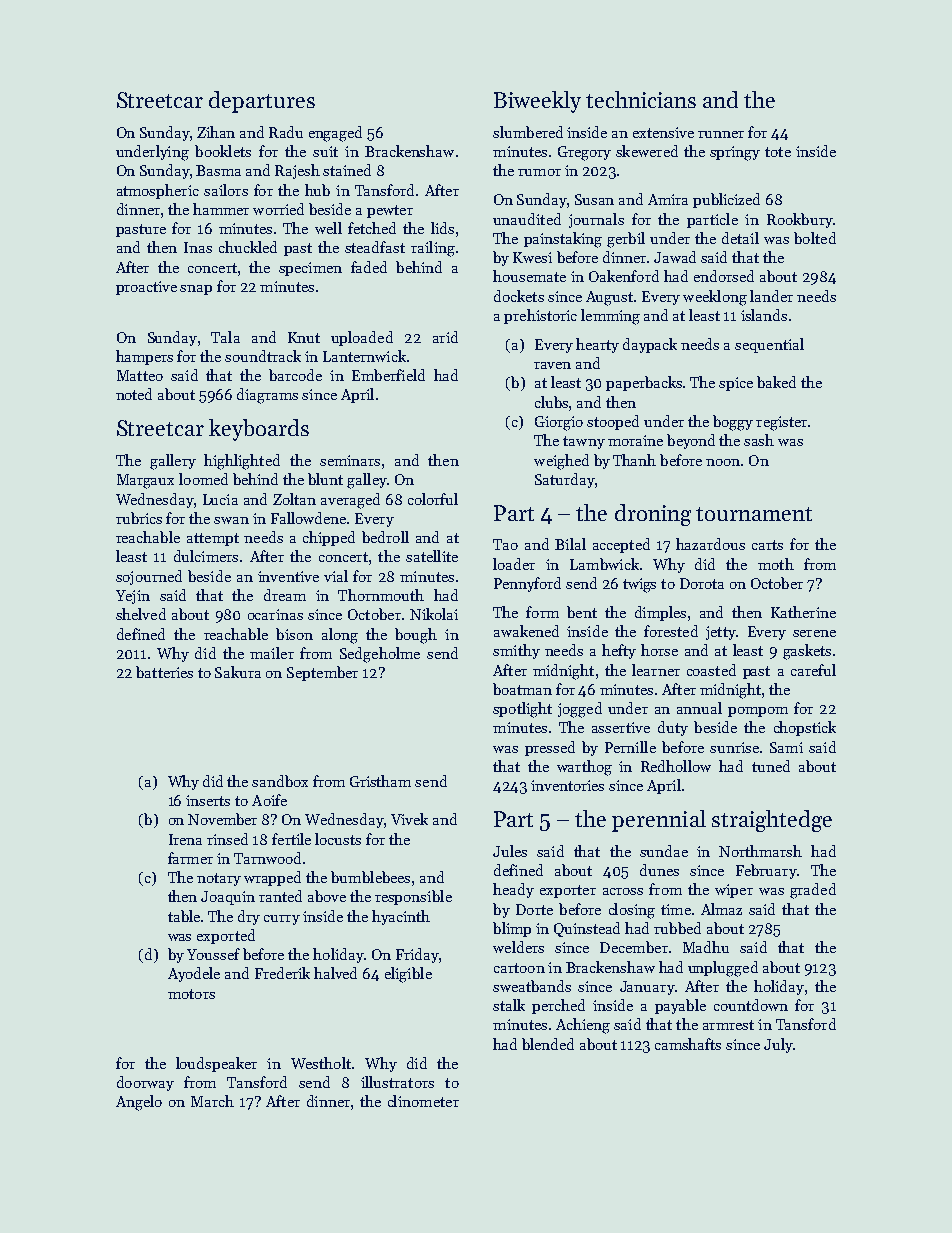 The width and height of the page is (952, 1233). Describe the element at coordinates (380, 655) in the page. I see `Sedgeholme` at that location.
